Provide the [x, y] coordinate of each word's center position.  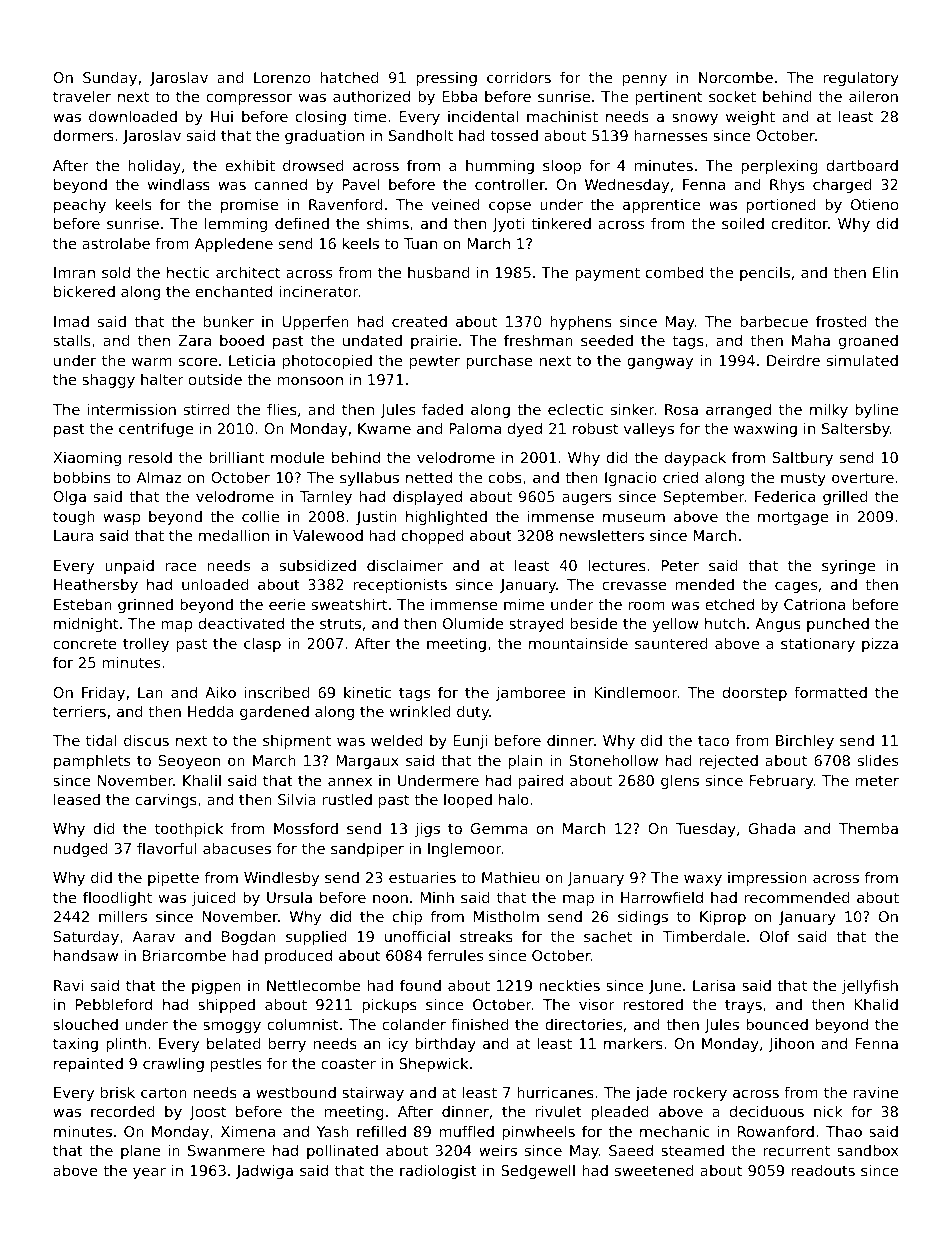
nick [828, 1111]
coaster [348, 1063]
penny [645, 80]
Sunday [110, 79]
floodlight [117, 899]
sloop [562, 167]
